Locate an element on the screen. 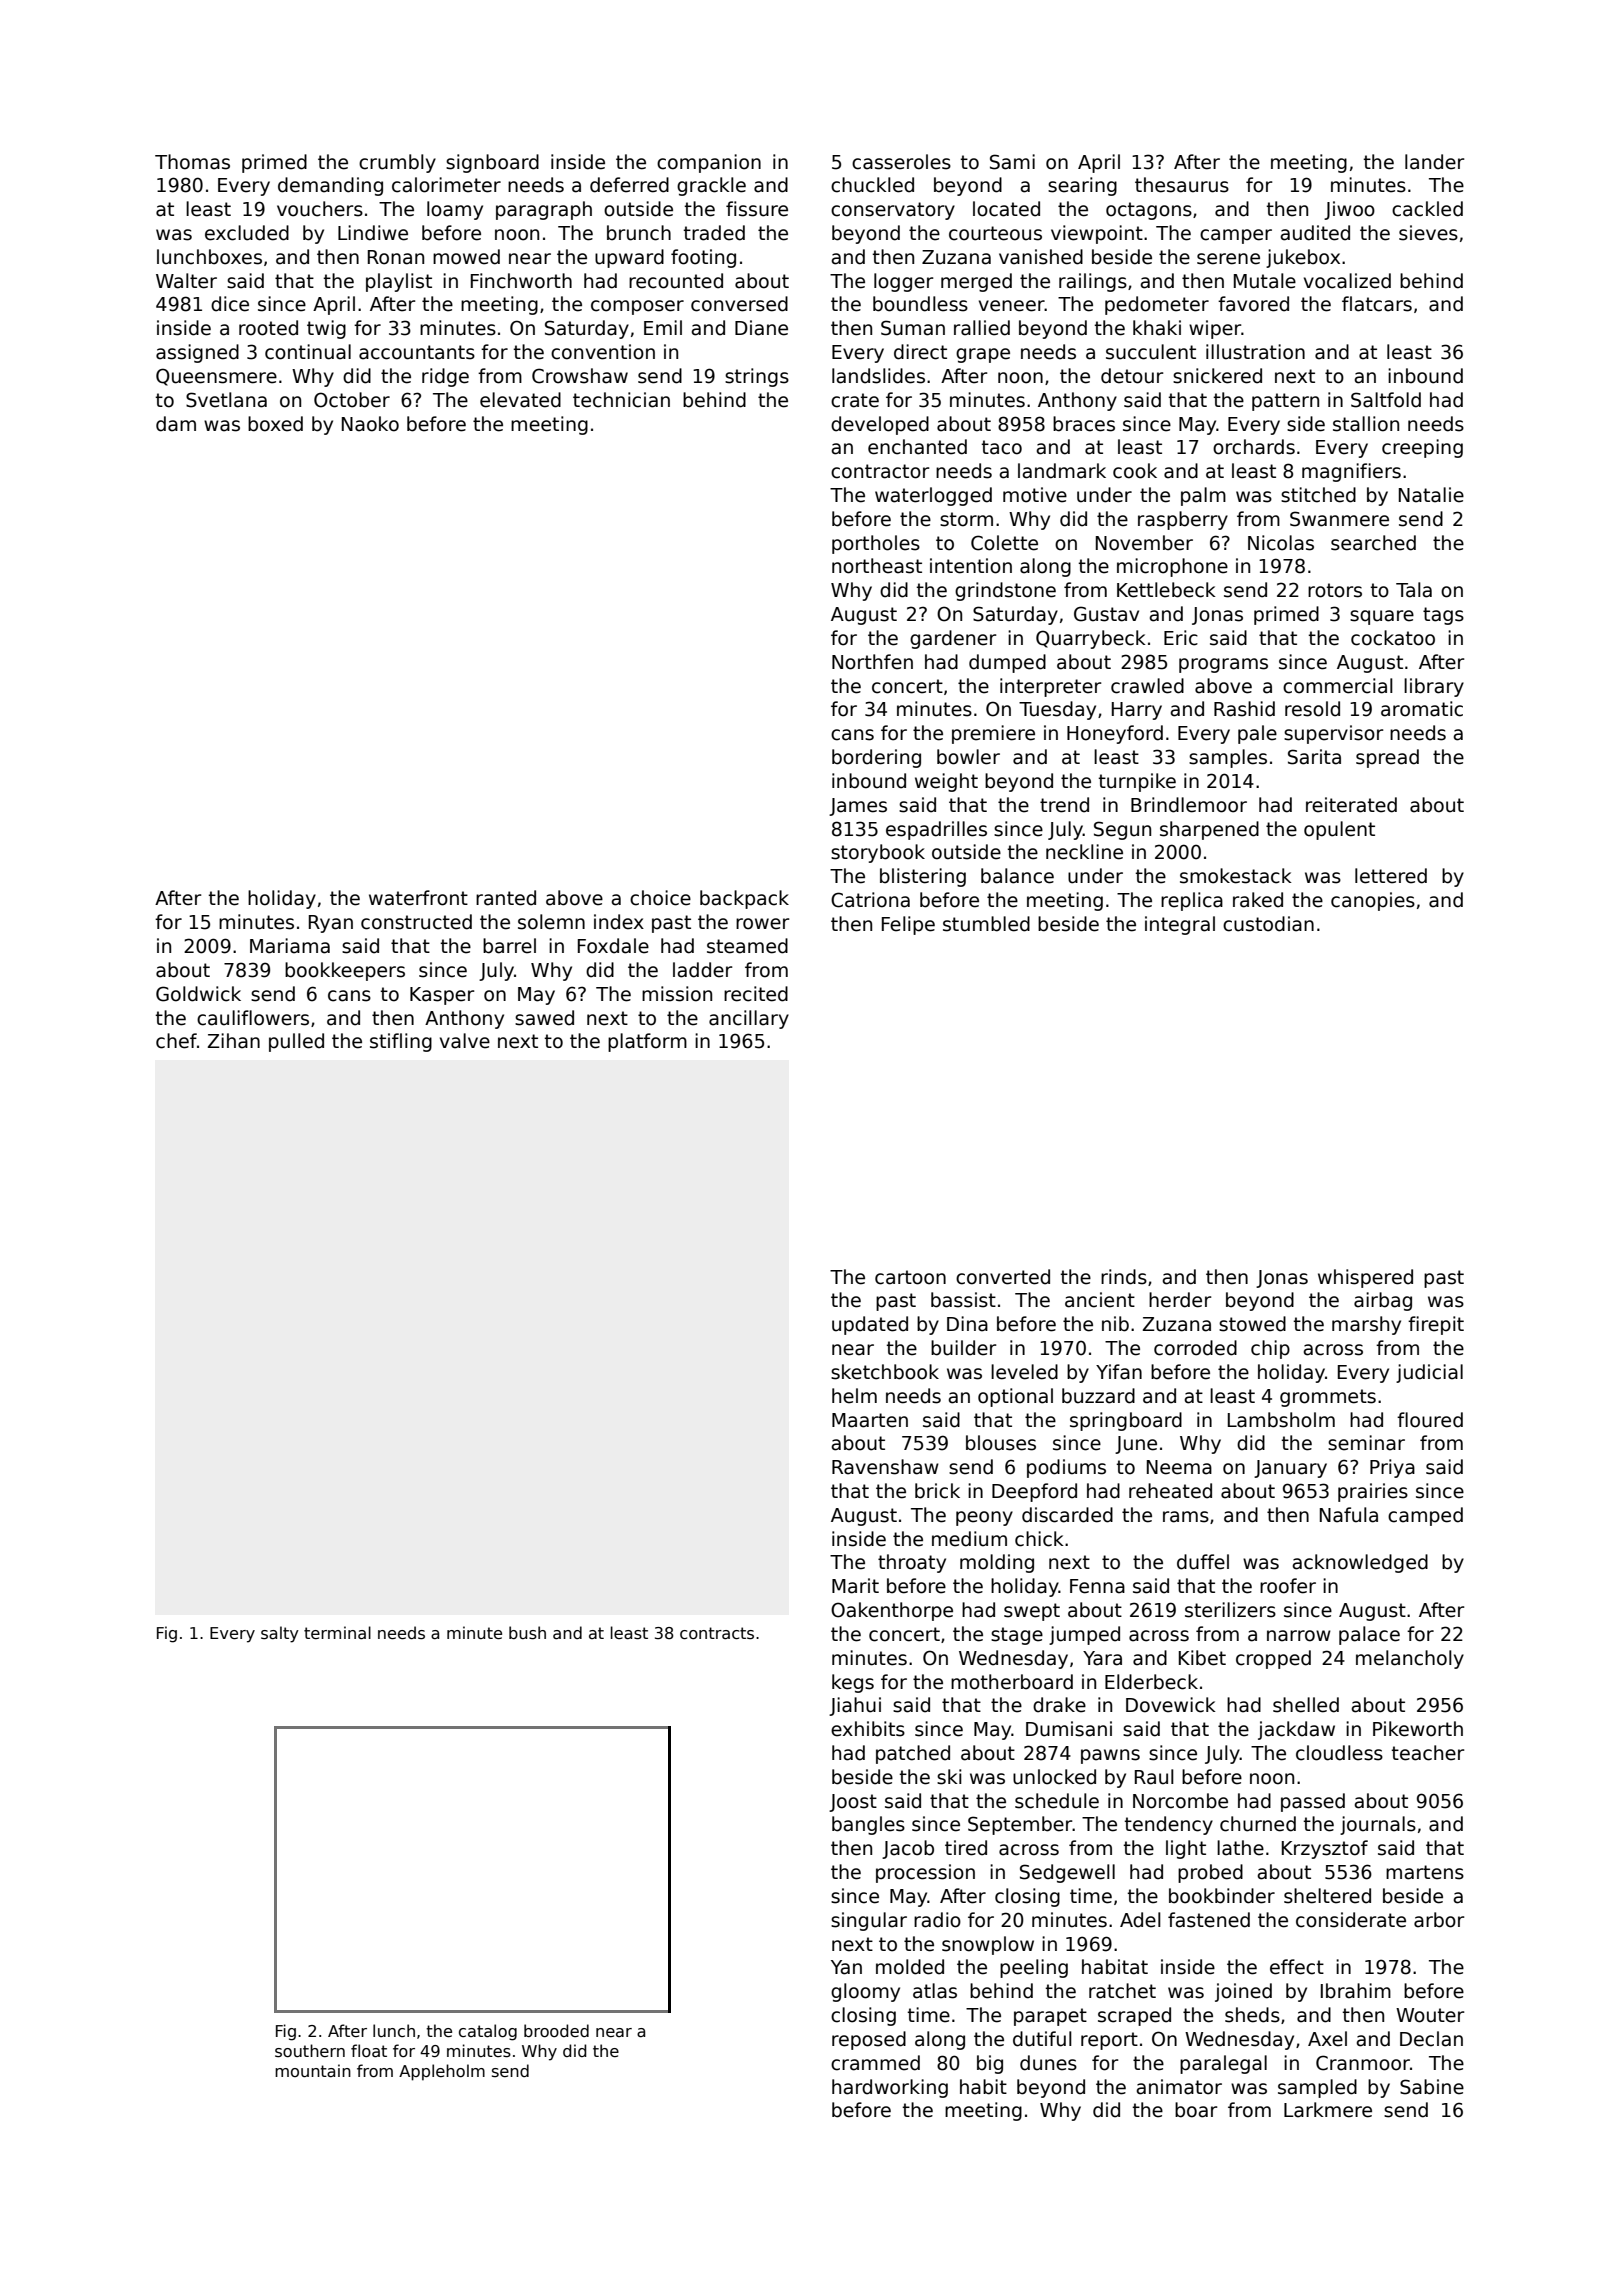 This screenshot has height=2292, width=1620. vouchers is located at coordinates (320, 209).
